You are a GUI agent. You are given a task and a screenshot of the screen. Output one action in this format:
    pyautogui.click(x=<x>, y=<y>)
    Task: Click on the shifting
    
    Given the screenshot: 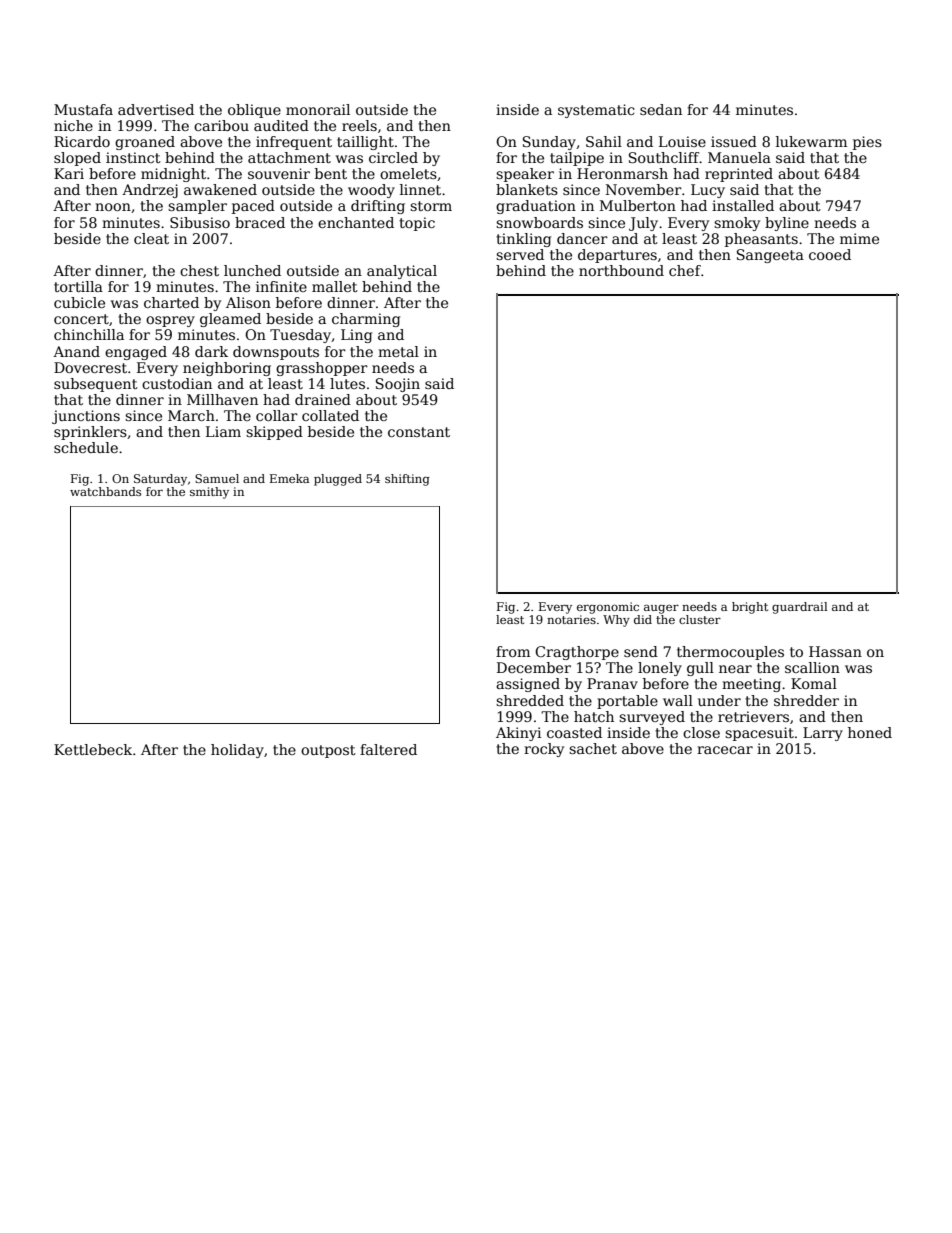 What is the action you would take?
    pyautogui.click(x=407, y=480)
